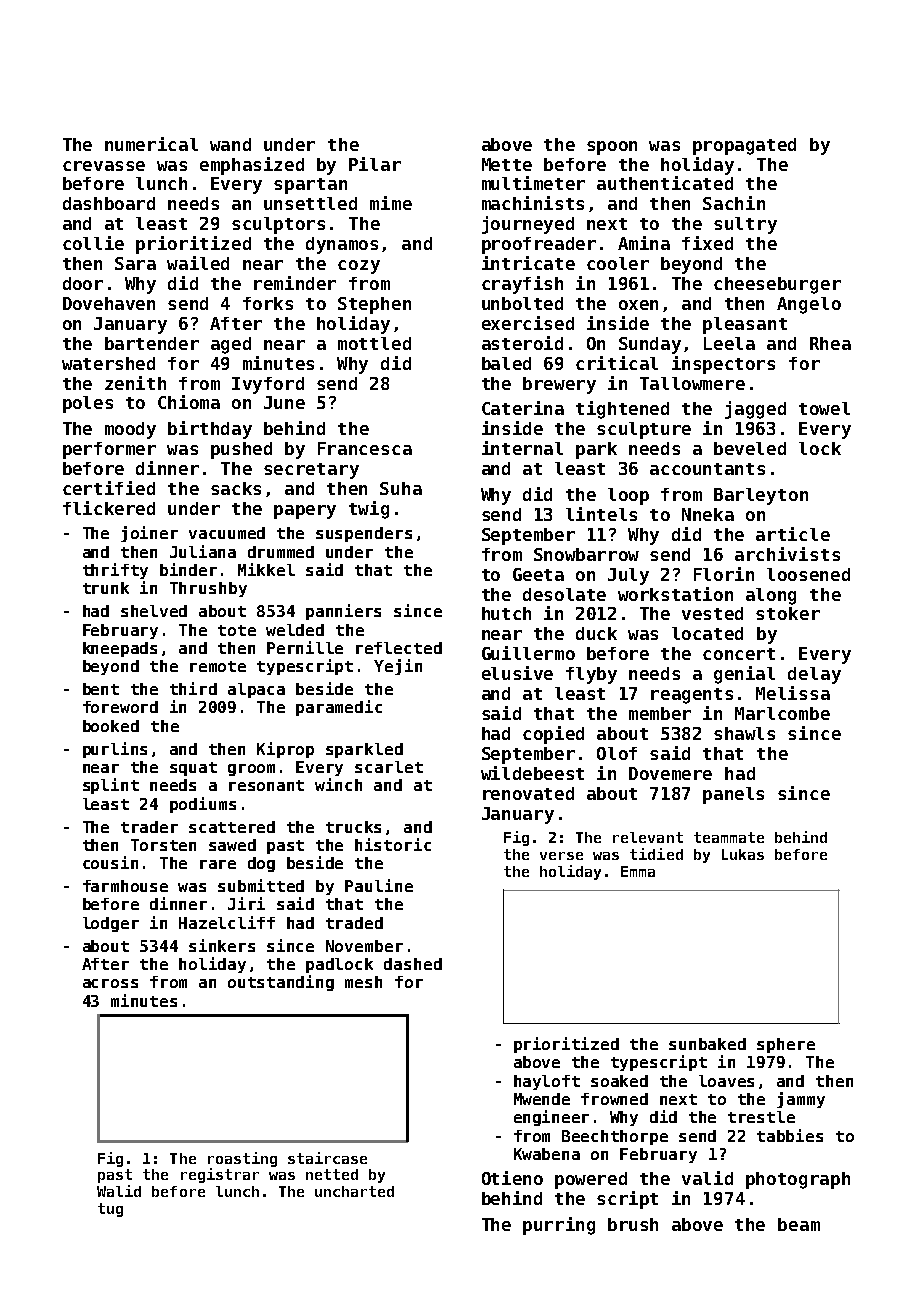 The width and height of the screenshot is (924, 1311). I want to click on tug, so click(110, 1210).
